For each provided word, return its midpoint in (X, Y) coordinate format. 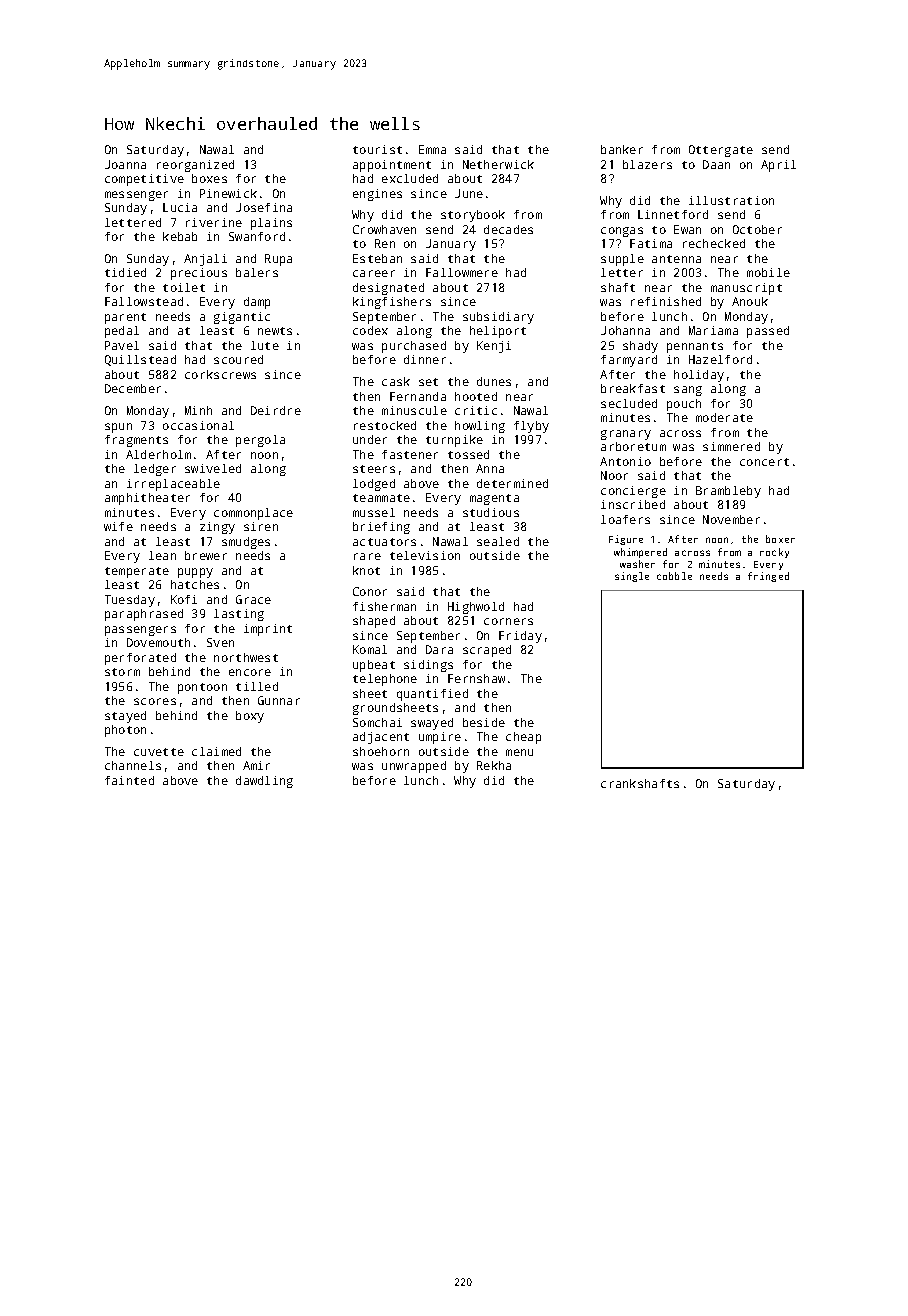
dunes (494, 381)
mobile (768, 272)
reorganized (195, 166)
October (757, 229)
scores (155, 701)
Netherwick (498, 164)
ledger (155, 470)
